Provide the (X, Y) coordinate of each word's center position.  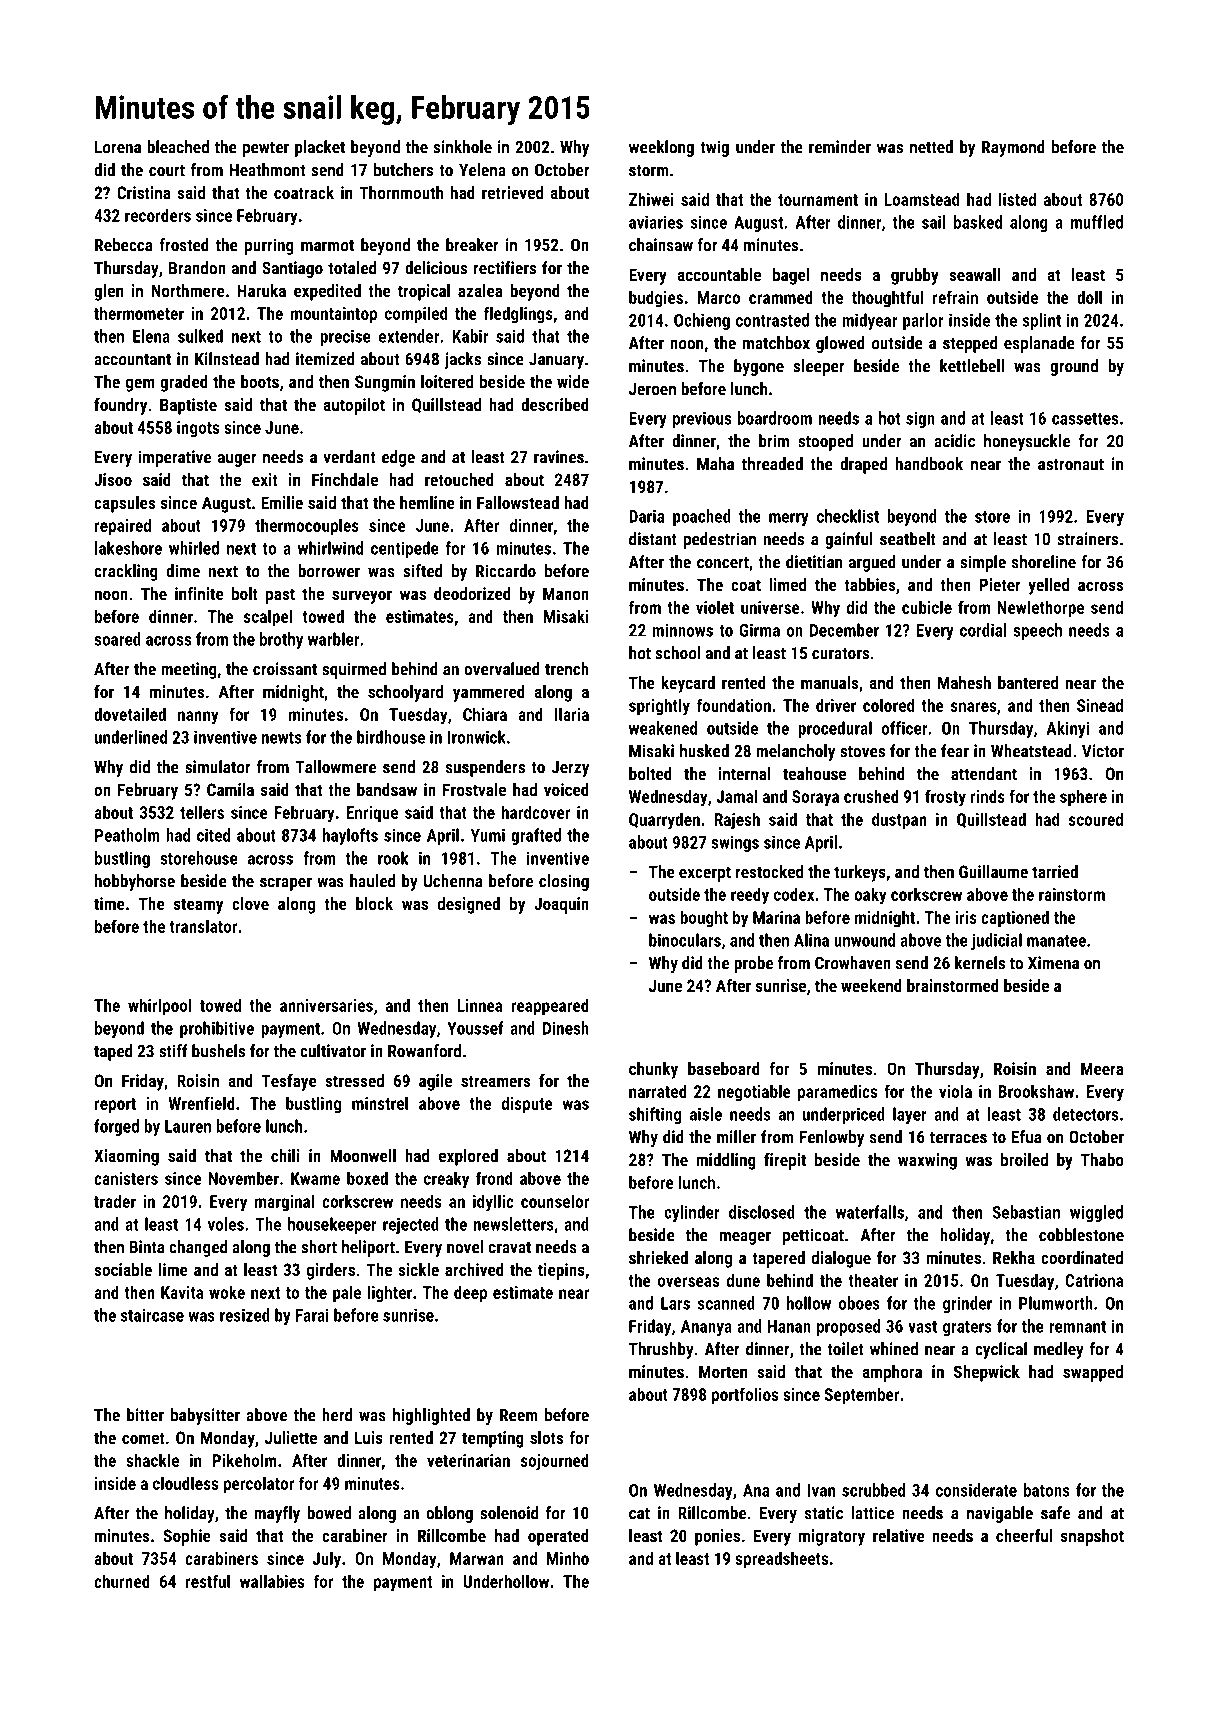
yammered (489, 693)
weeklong (661, 148)
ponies (717, 1537)
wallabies (272, 1581)
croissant (285, 669)
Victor (1103, 751)
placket (320, 148)
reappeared (550, 1007)
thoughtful (887, 299)
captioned (1015, 919)
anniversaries (326, 1005)
